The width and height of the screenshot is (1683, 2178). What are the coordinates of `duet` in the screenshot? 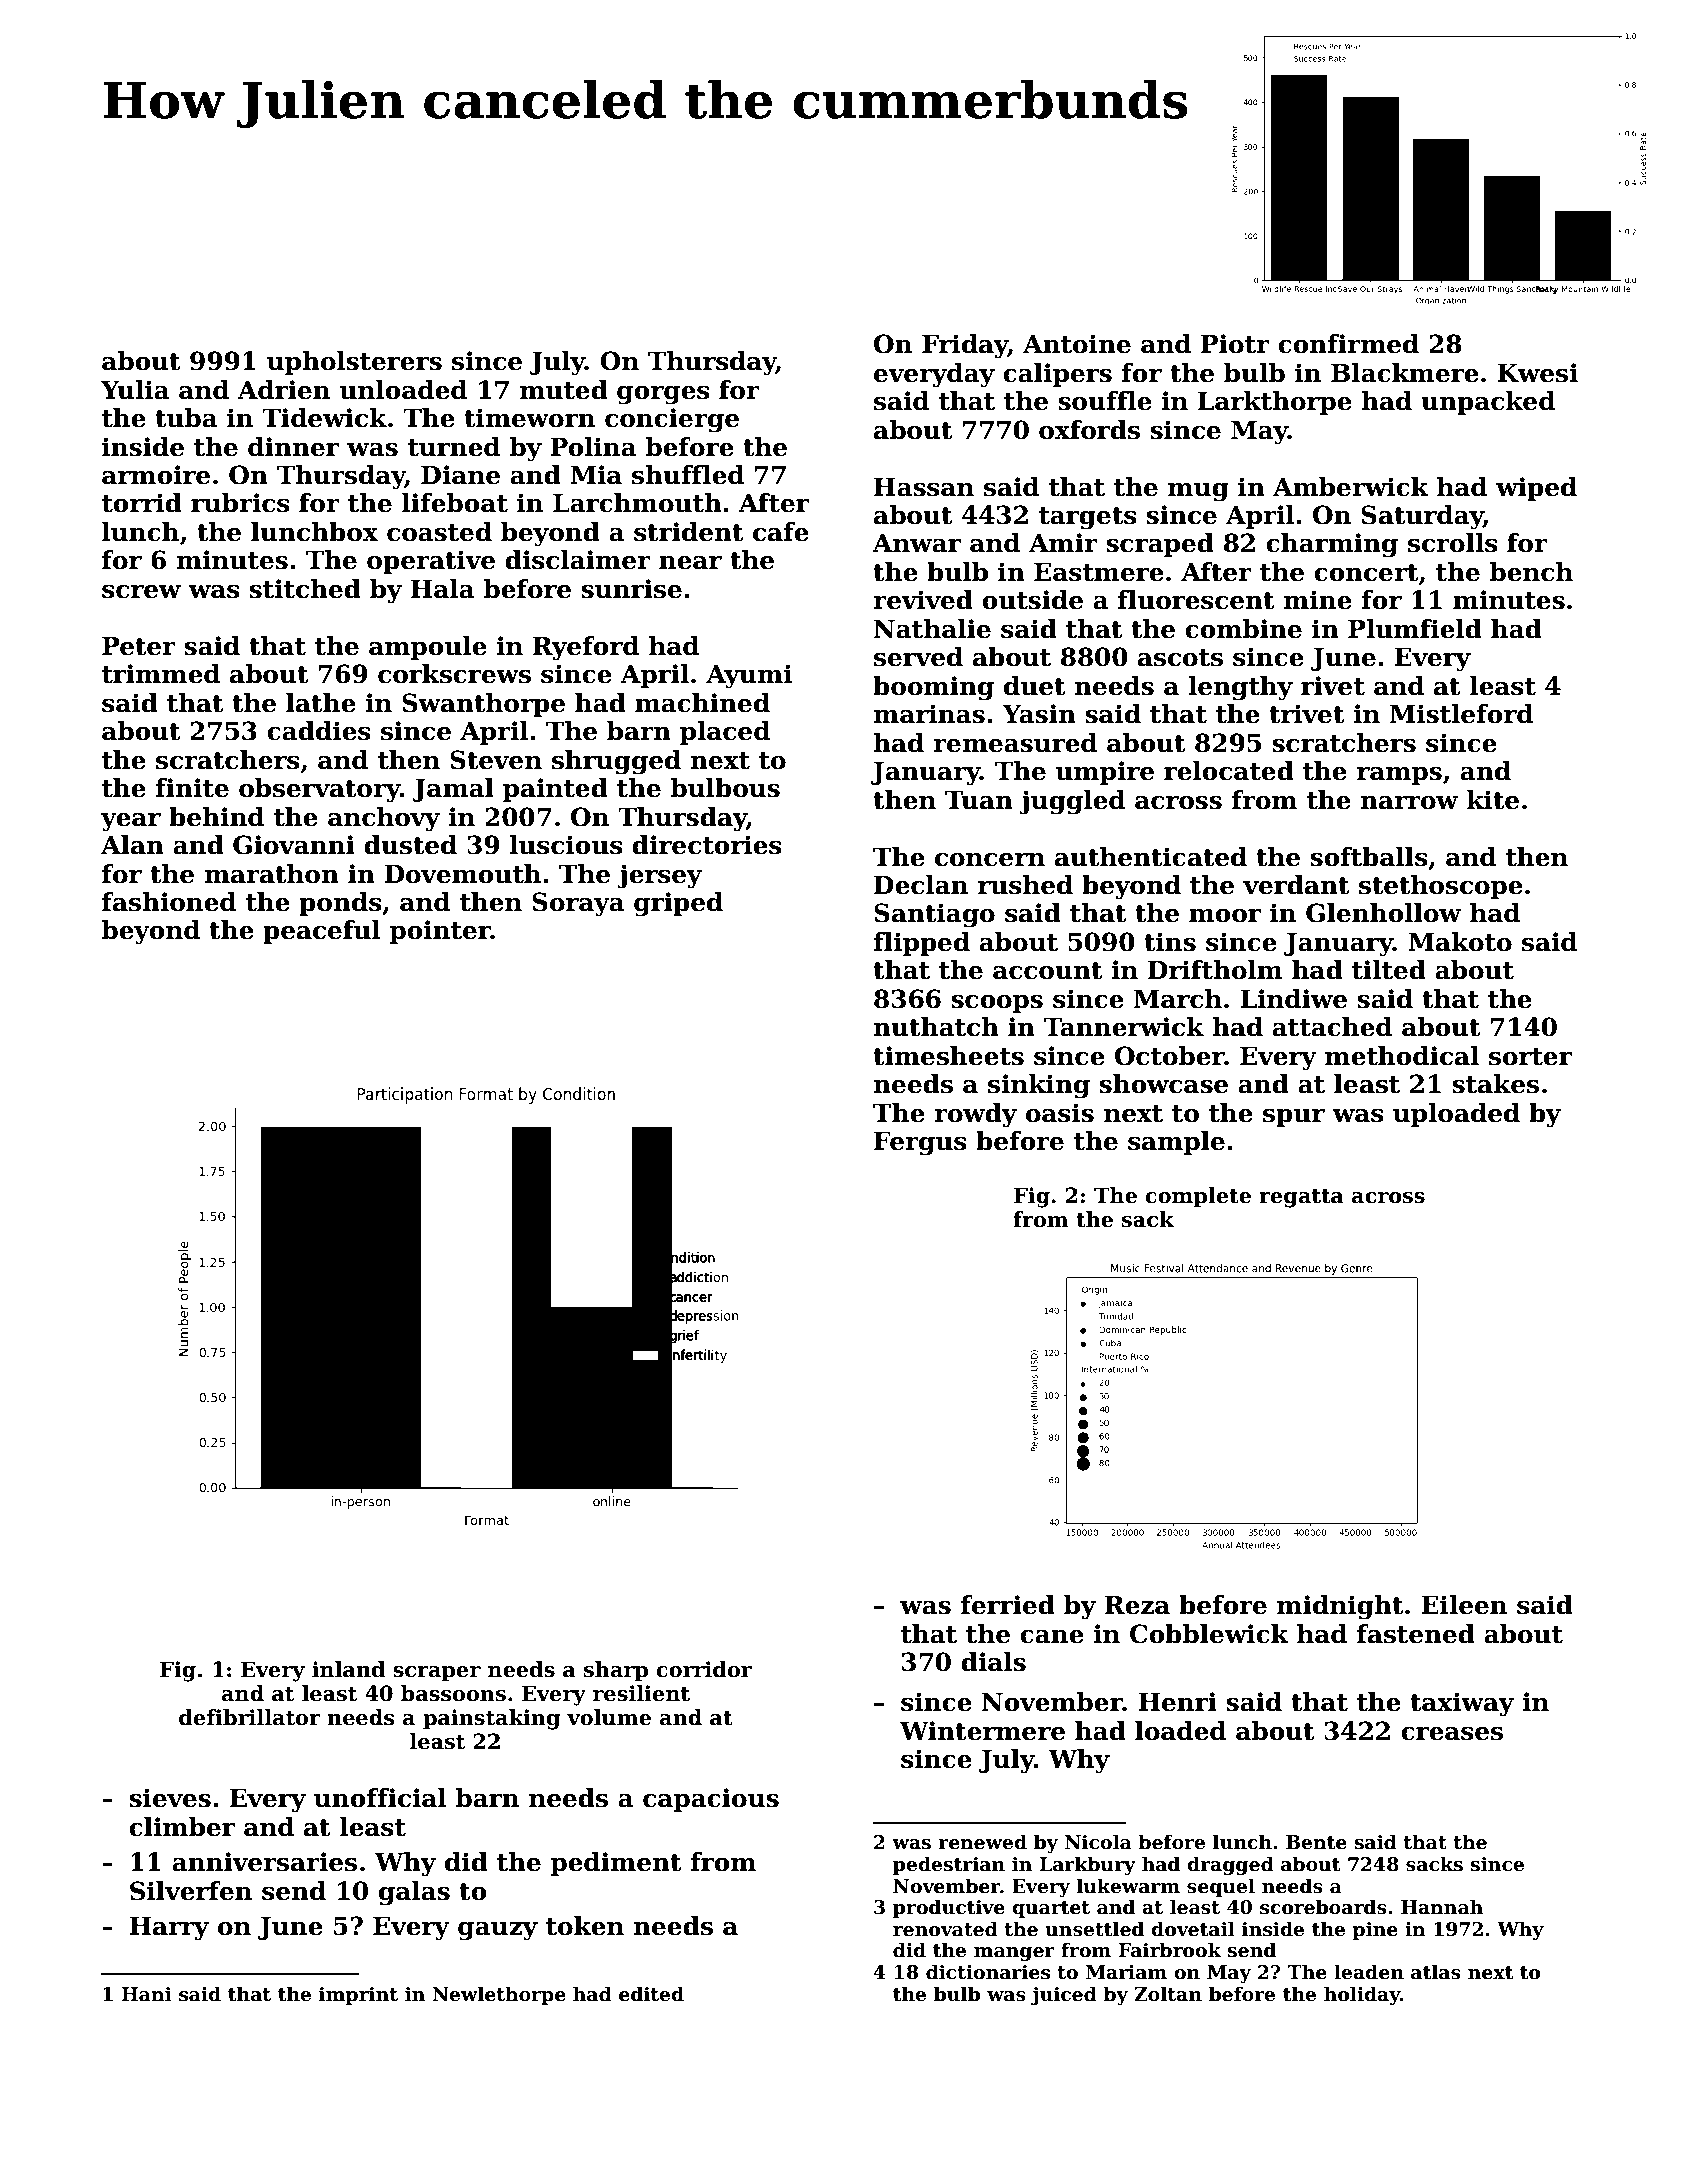 It's located at (1035, 686).
